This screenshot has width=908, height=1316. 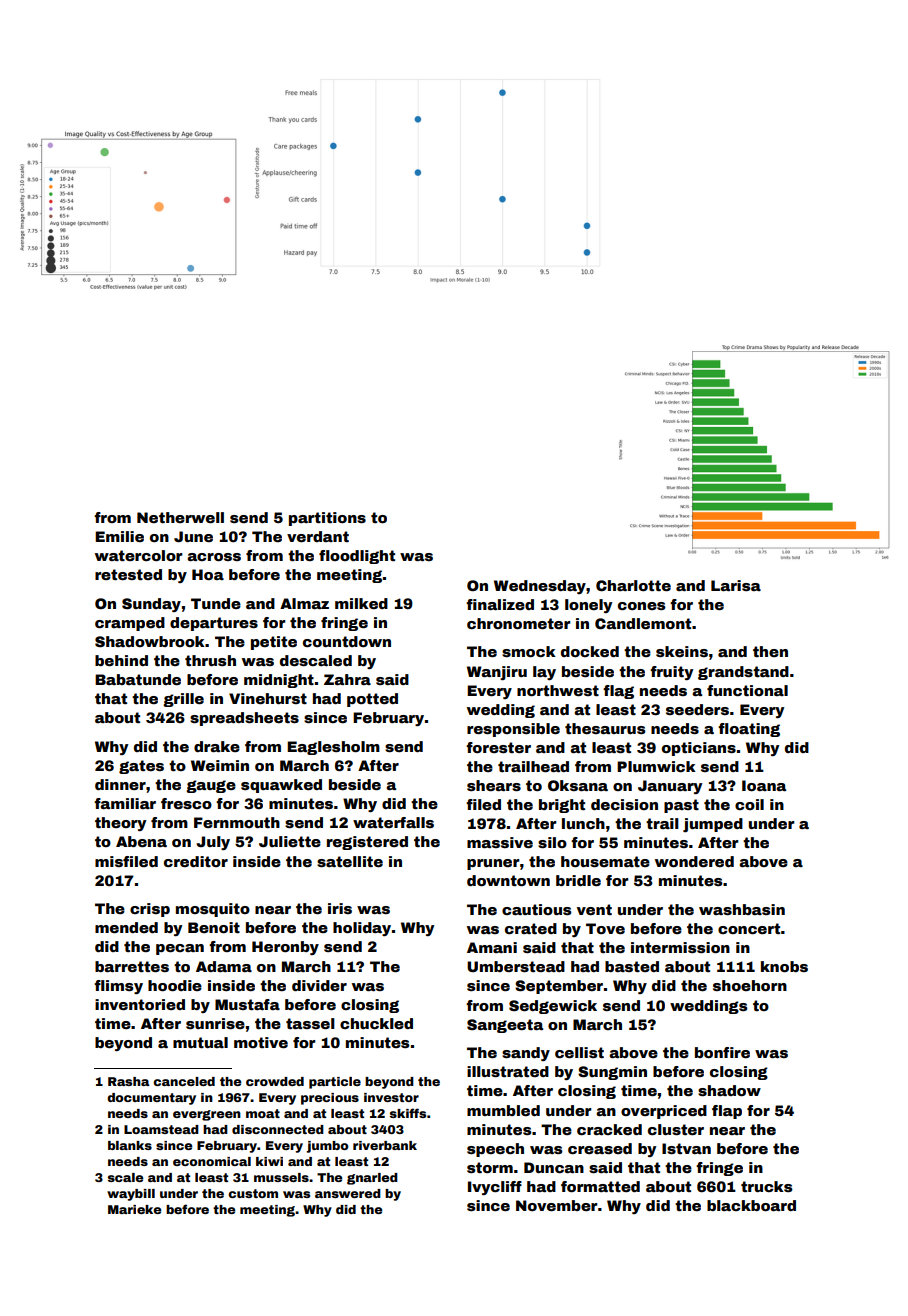 What do you see at coordinates (253, 1193) in the screenshot?
I see `custom` at bounding box center [253, 1193].
